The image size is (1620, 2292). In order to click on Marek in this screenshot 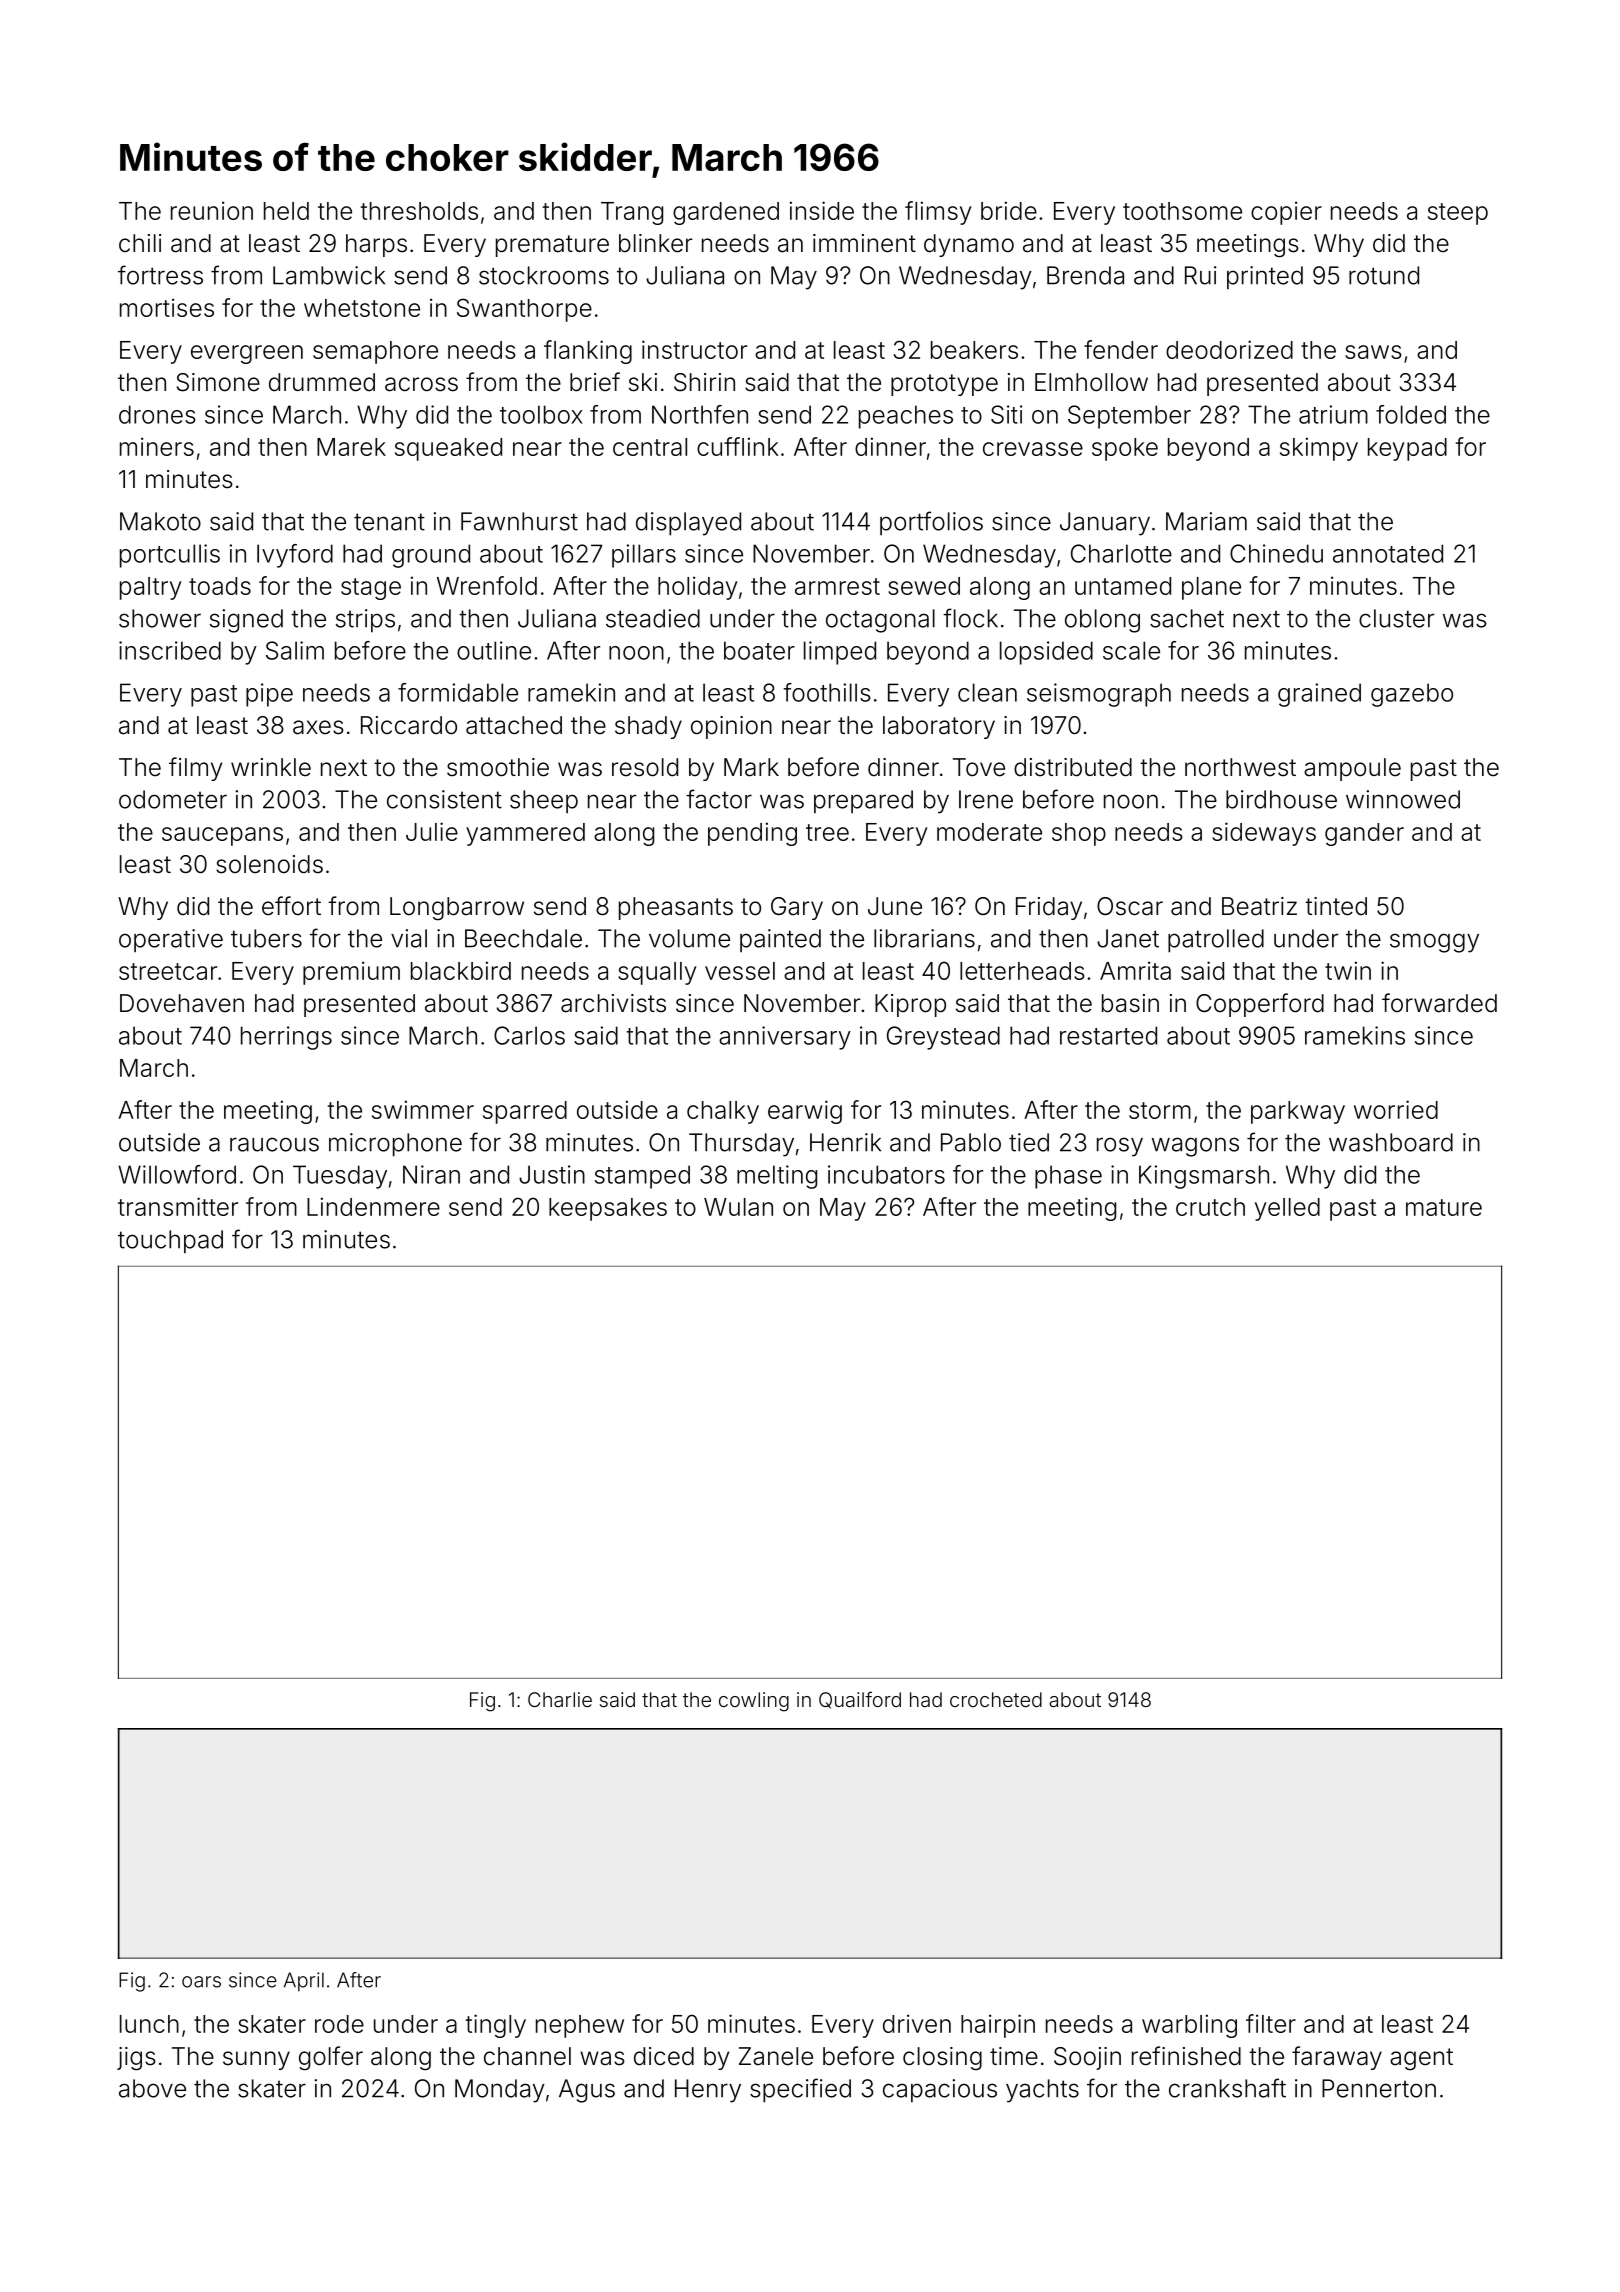, I will do `click(351, 447)`.
